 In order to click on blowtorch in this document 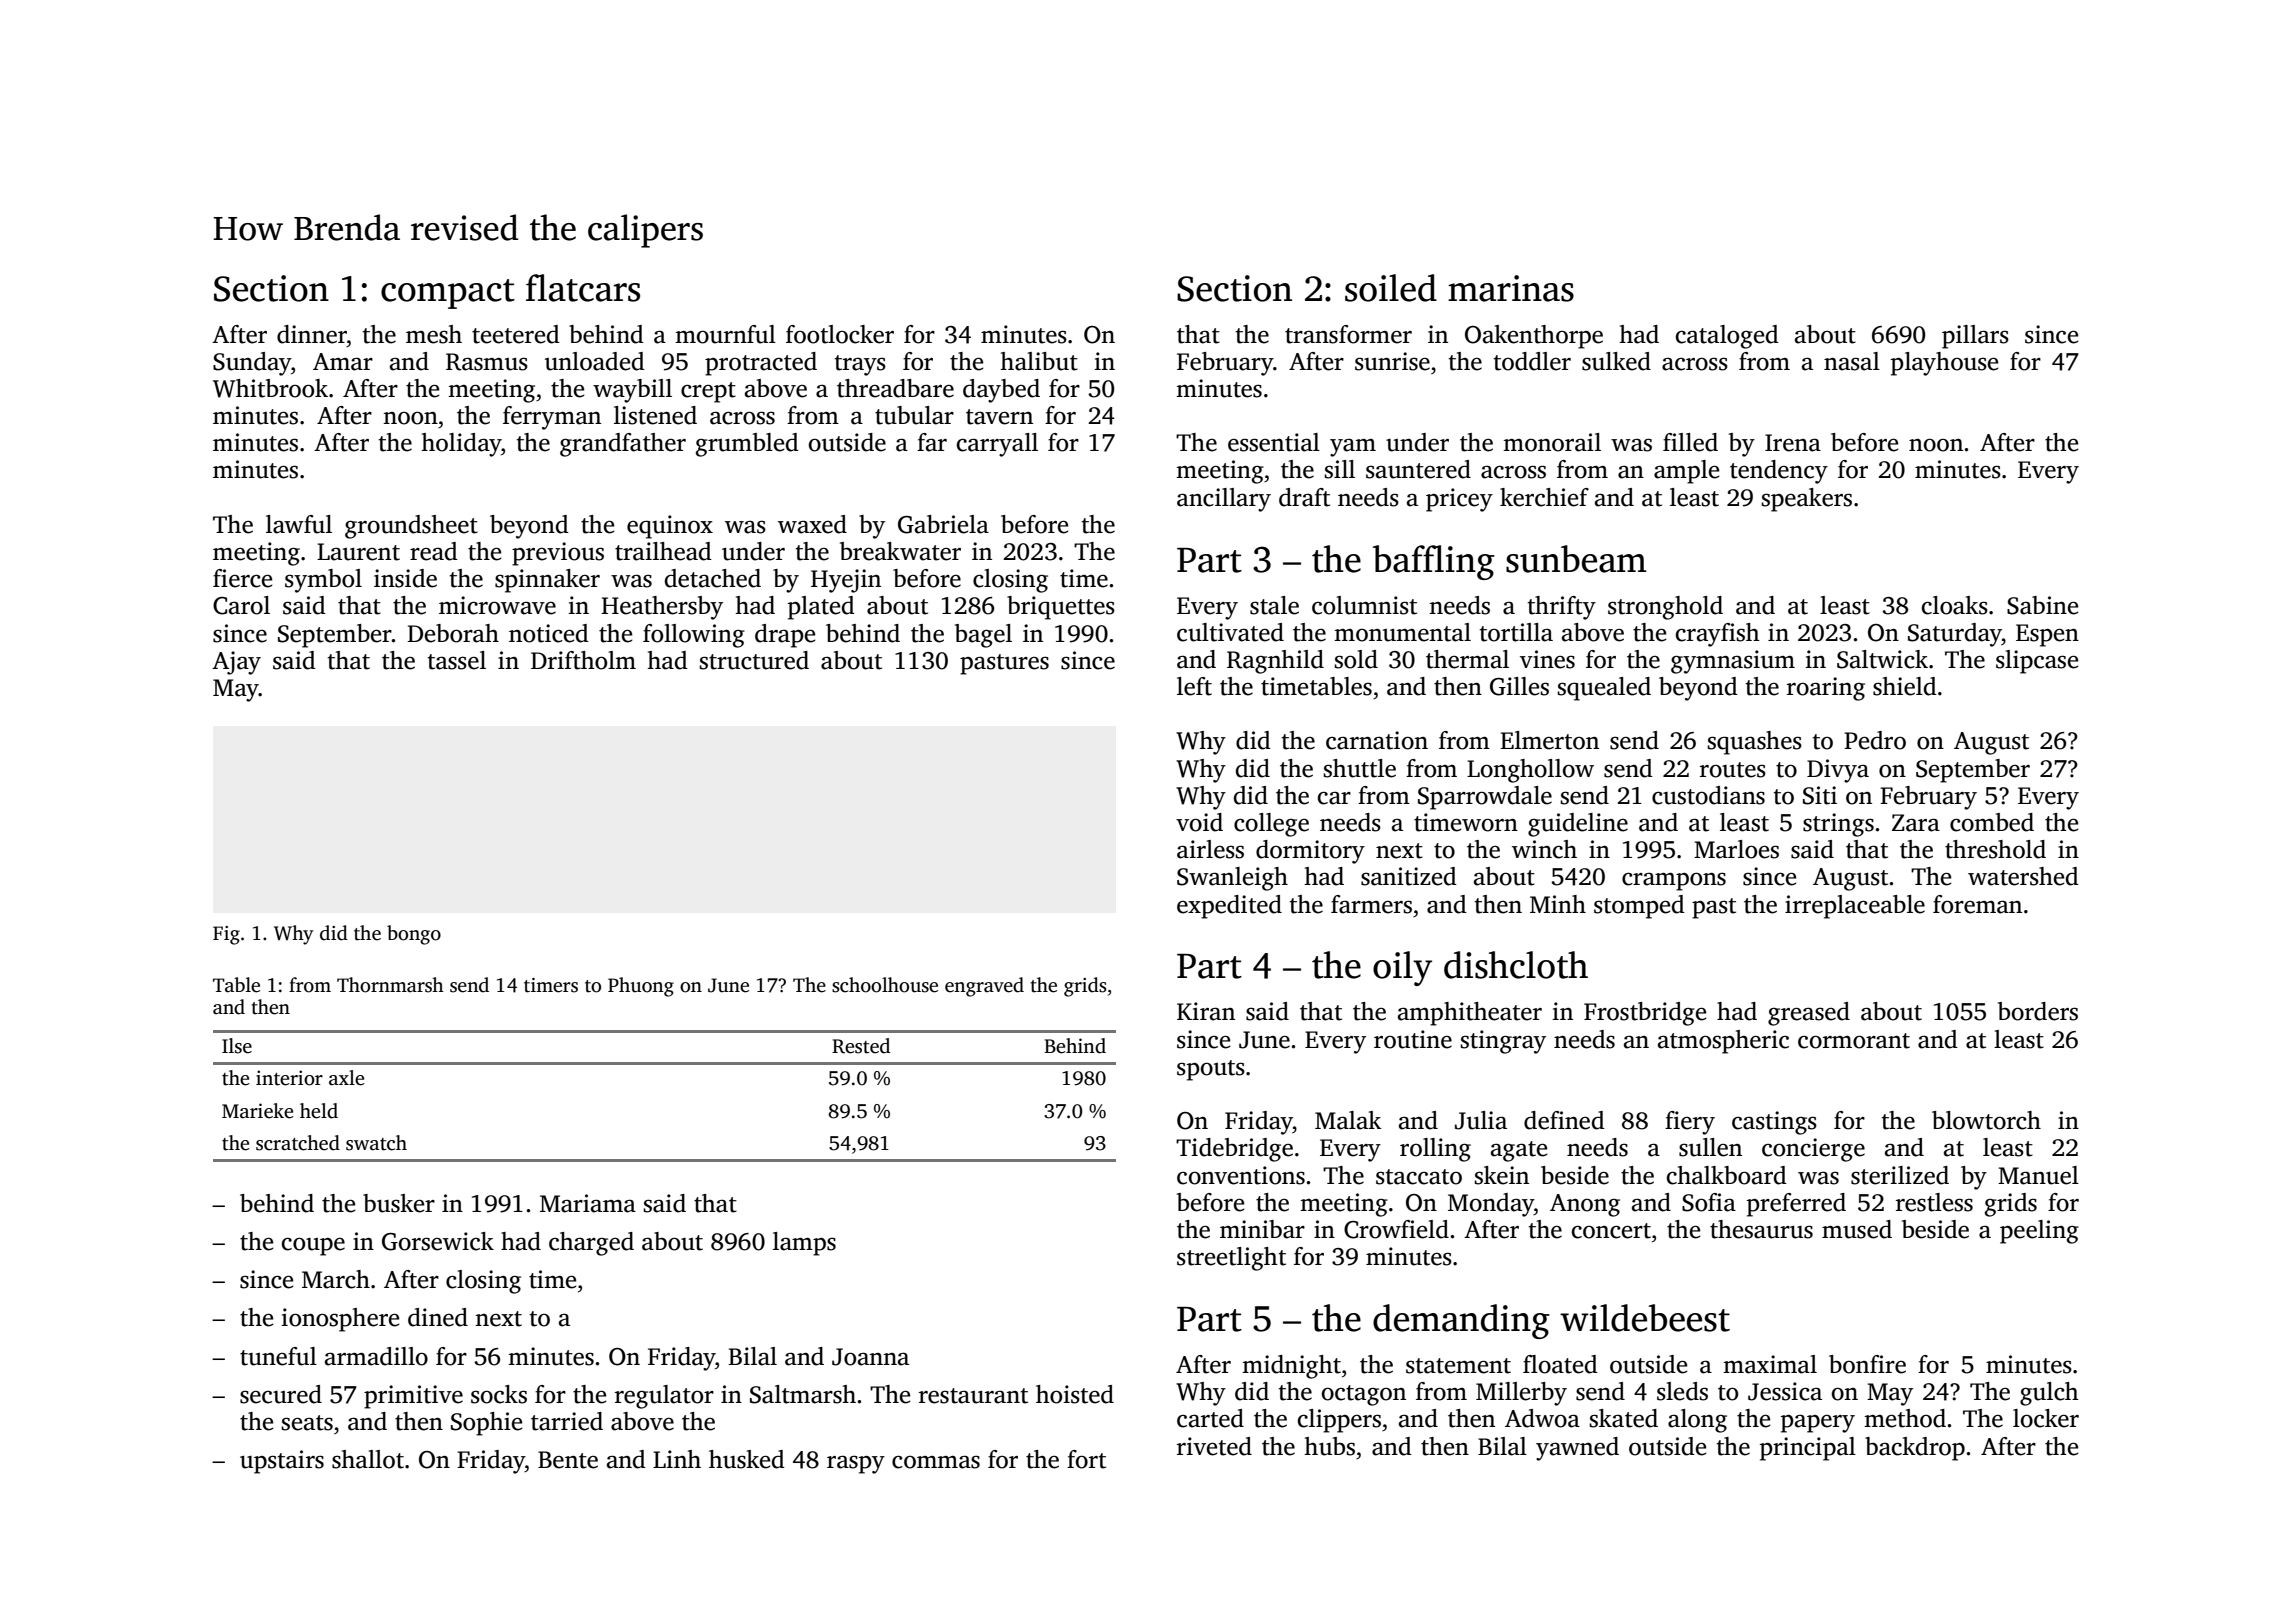, I will do `click(1986, 1120)`.
